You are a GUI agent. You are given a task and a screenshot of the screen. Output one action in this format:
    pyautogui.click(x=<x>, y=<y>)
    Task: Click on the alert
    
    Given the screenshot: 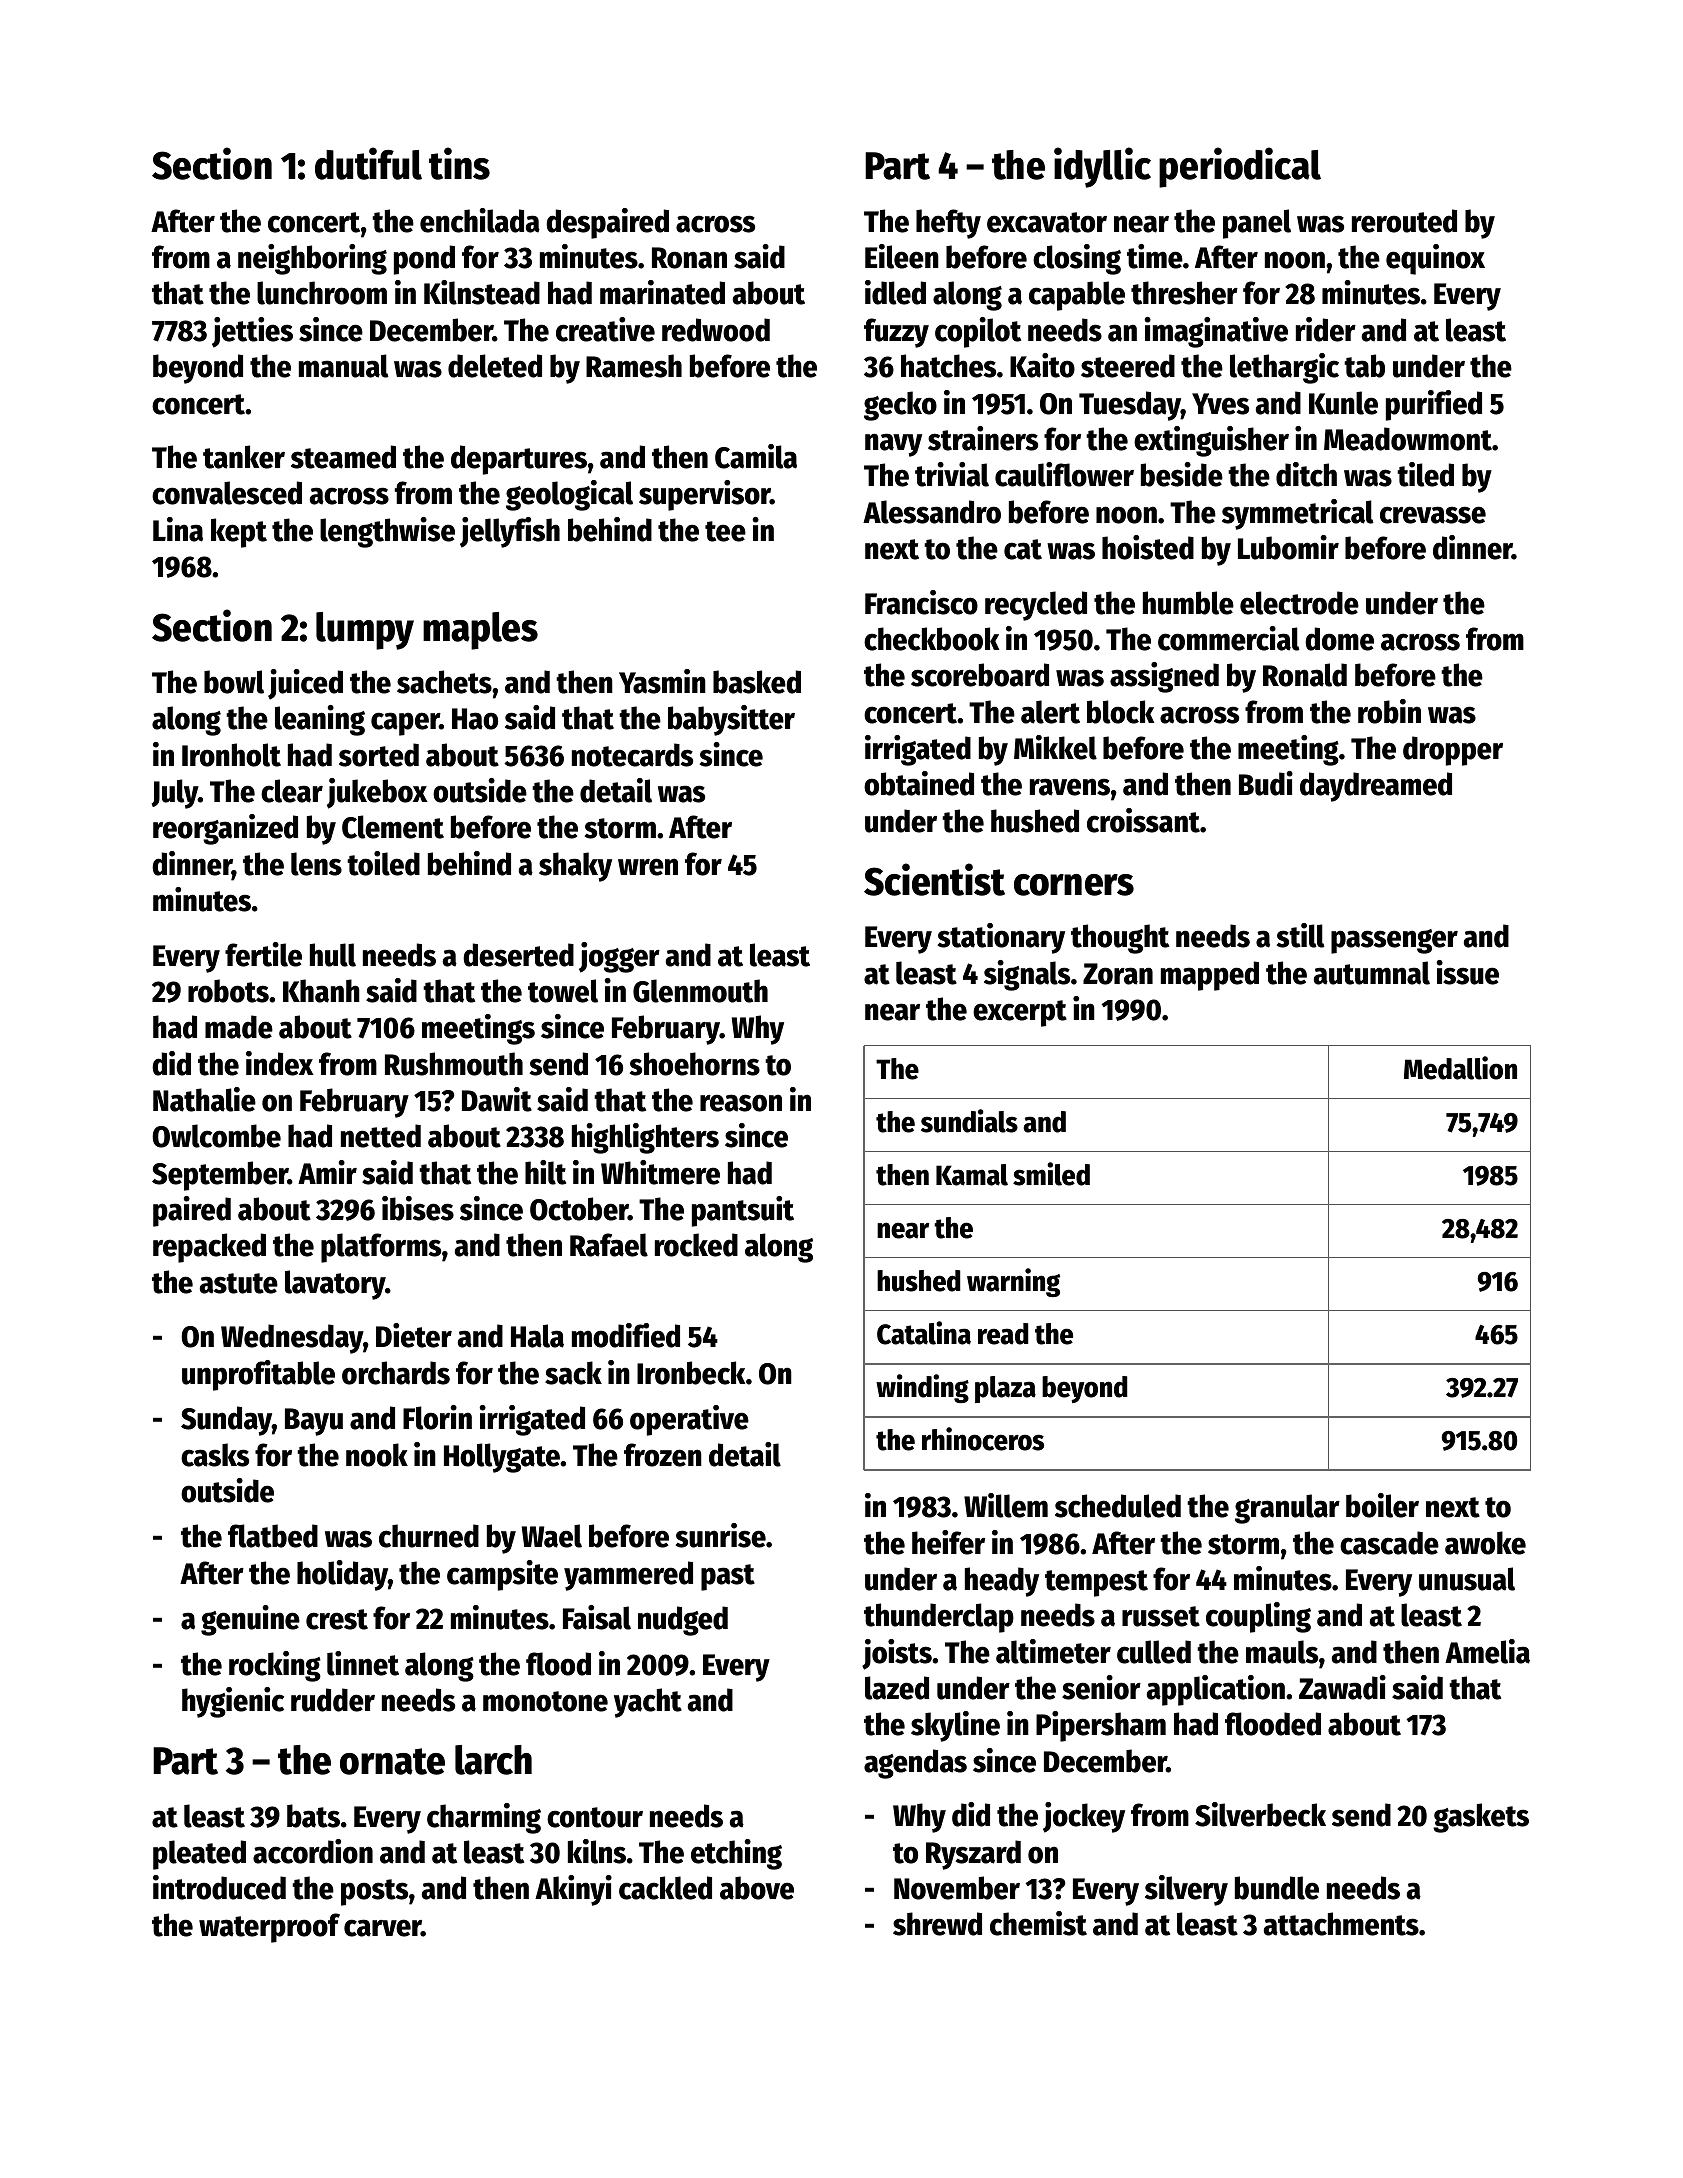 What is the action you would take?
    pyautogui.click(x=1050, y=712)
